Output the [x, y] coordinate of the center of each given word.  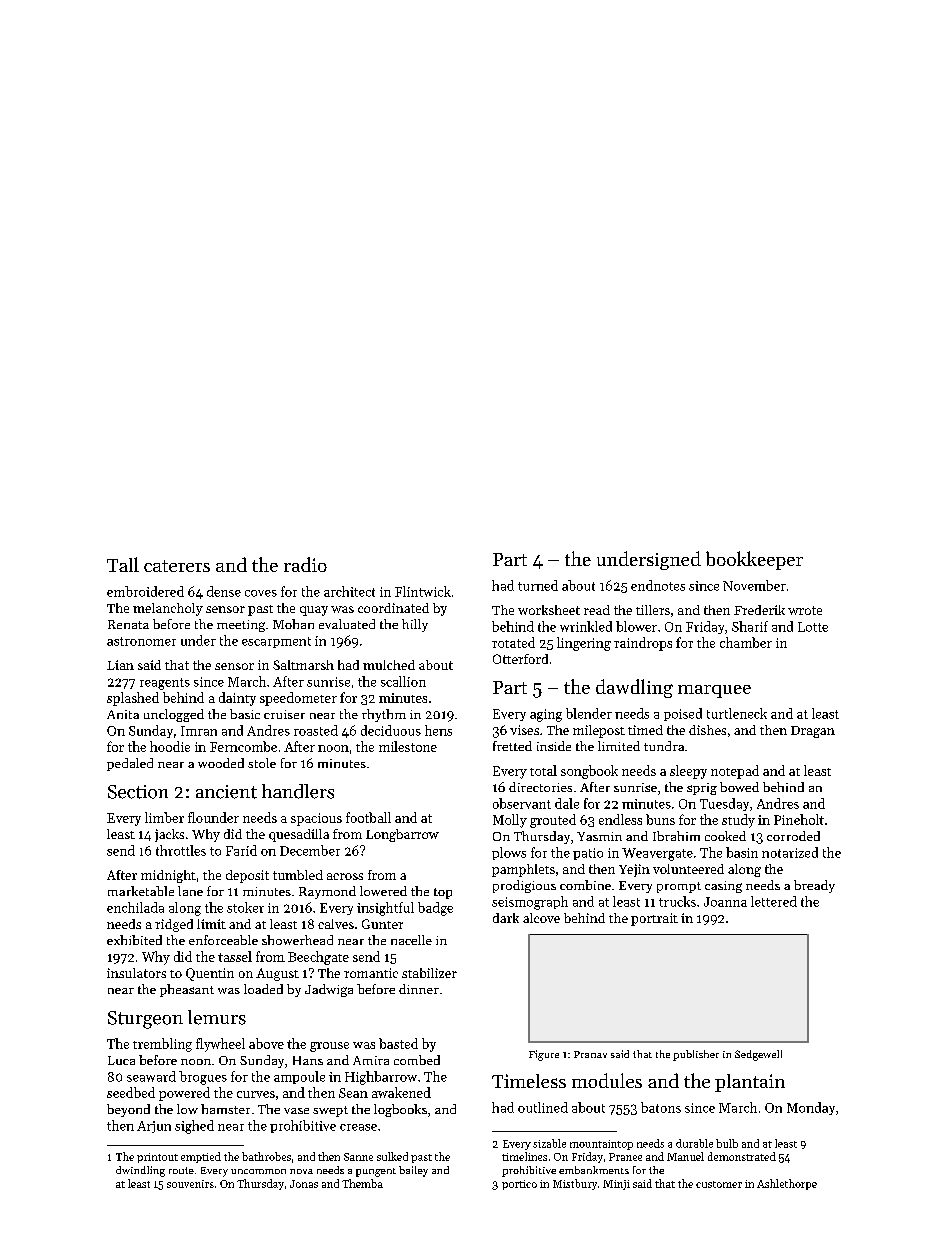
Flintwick [423, 591]
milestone [408, 746]
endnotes [658, 585]
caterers [177, 566]
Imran [199, 731]
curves [256, 1094]
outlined [543, 1107]
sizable [549, 1143]
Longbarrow [402, 835]
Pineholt [799, 819]
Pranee [625, 1157]
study [738, 821]
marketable [141, 891]
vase [296, 1111]
